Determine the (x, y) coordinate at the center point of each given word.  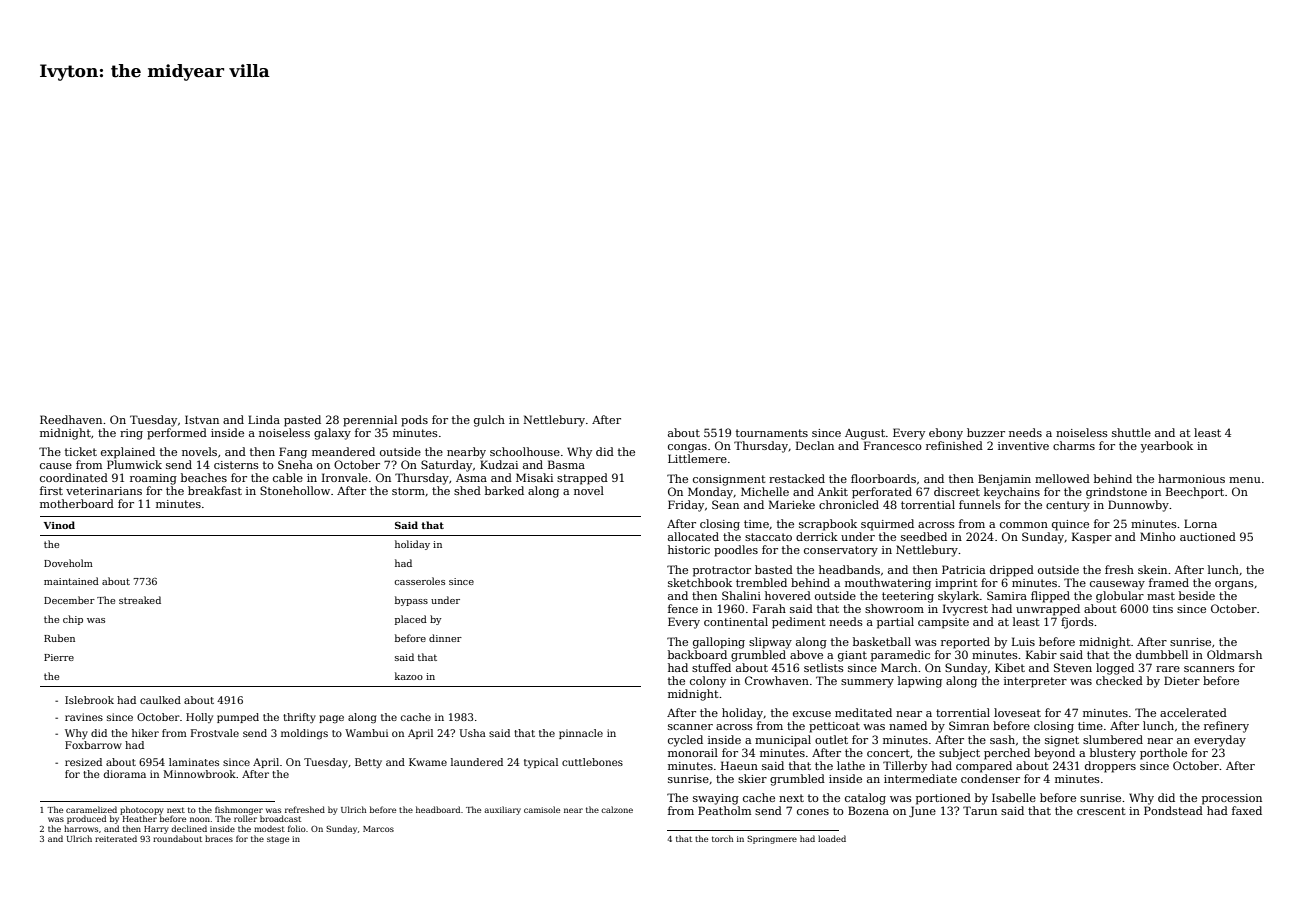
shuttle (1131, 432)
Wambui (366, 733)
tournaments (772, 433)
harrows (81, 828)
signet (1062, 741)
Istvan (202, 419)
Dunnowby (1138, 506)
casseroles (419, 581)
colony (708, 682)
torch (722, 838)
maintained (71, 581)
